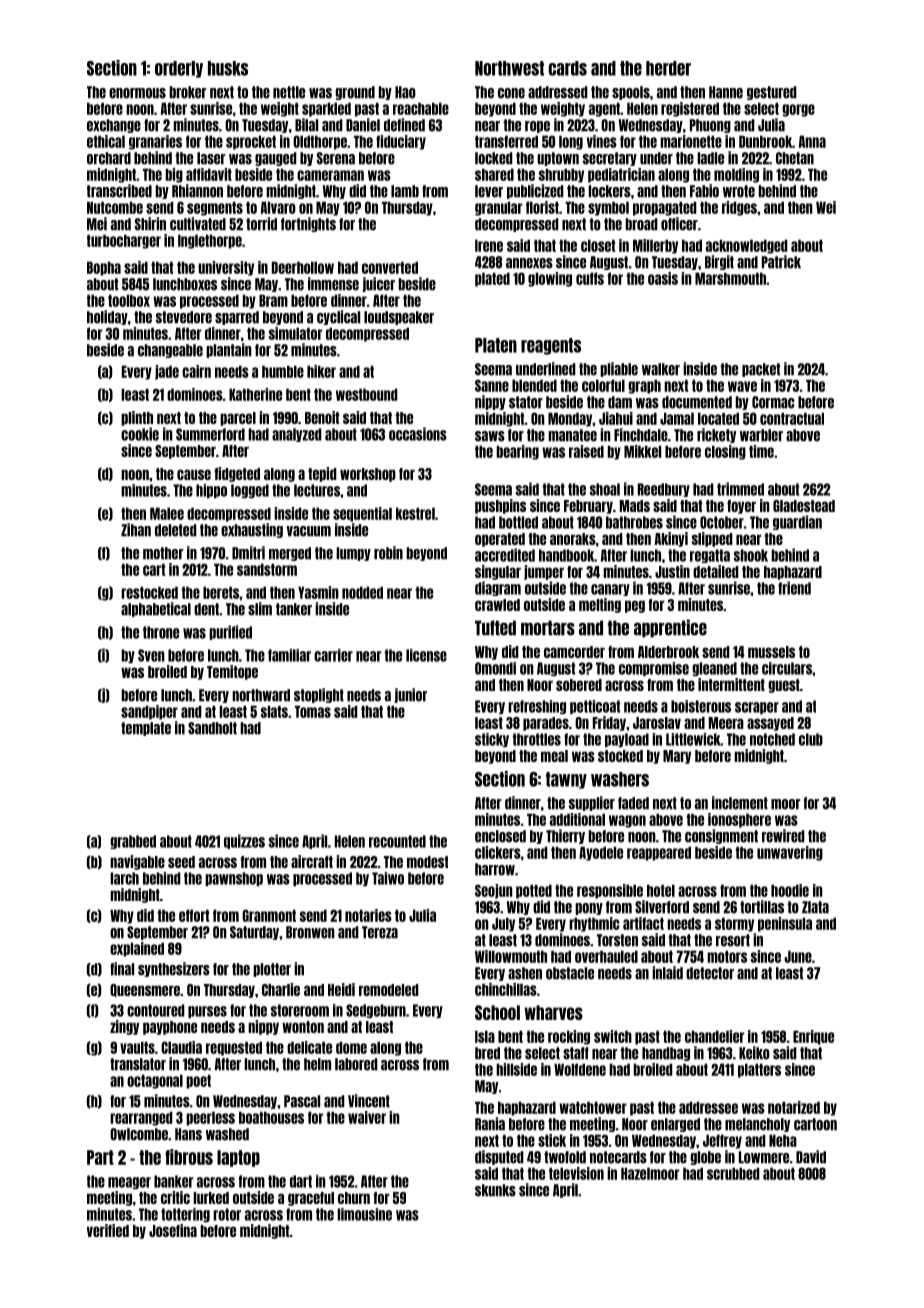 The width and height of the image is (924, 1308). Describe the element at coordinates (418, 434) in the image. I see `occasions` at that location.
